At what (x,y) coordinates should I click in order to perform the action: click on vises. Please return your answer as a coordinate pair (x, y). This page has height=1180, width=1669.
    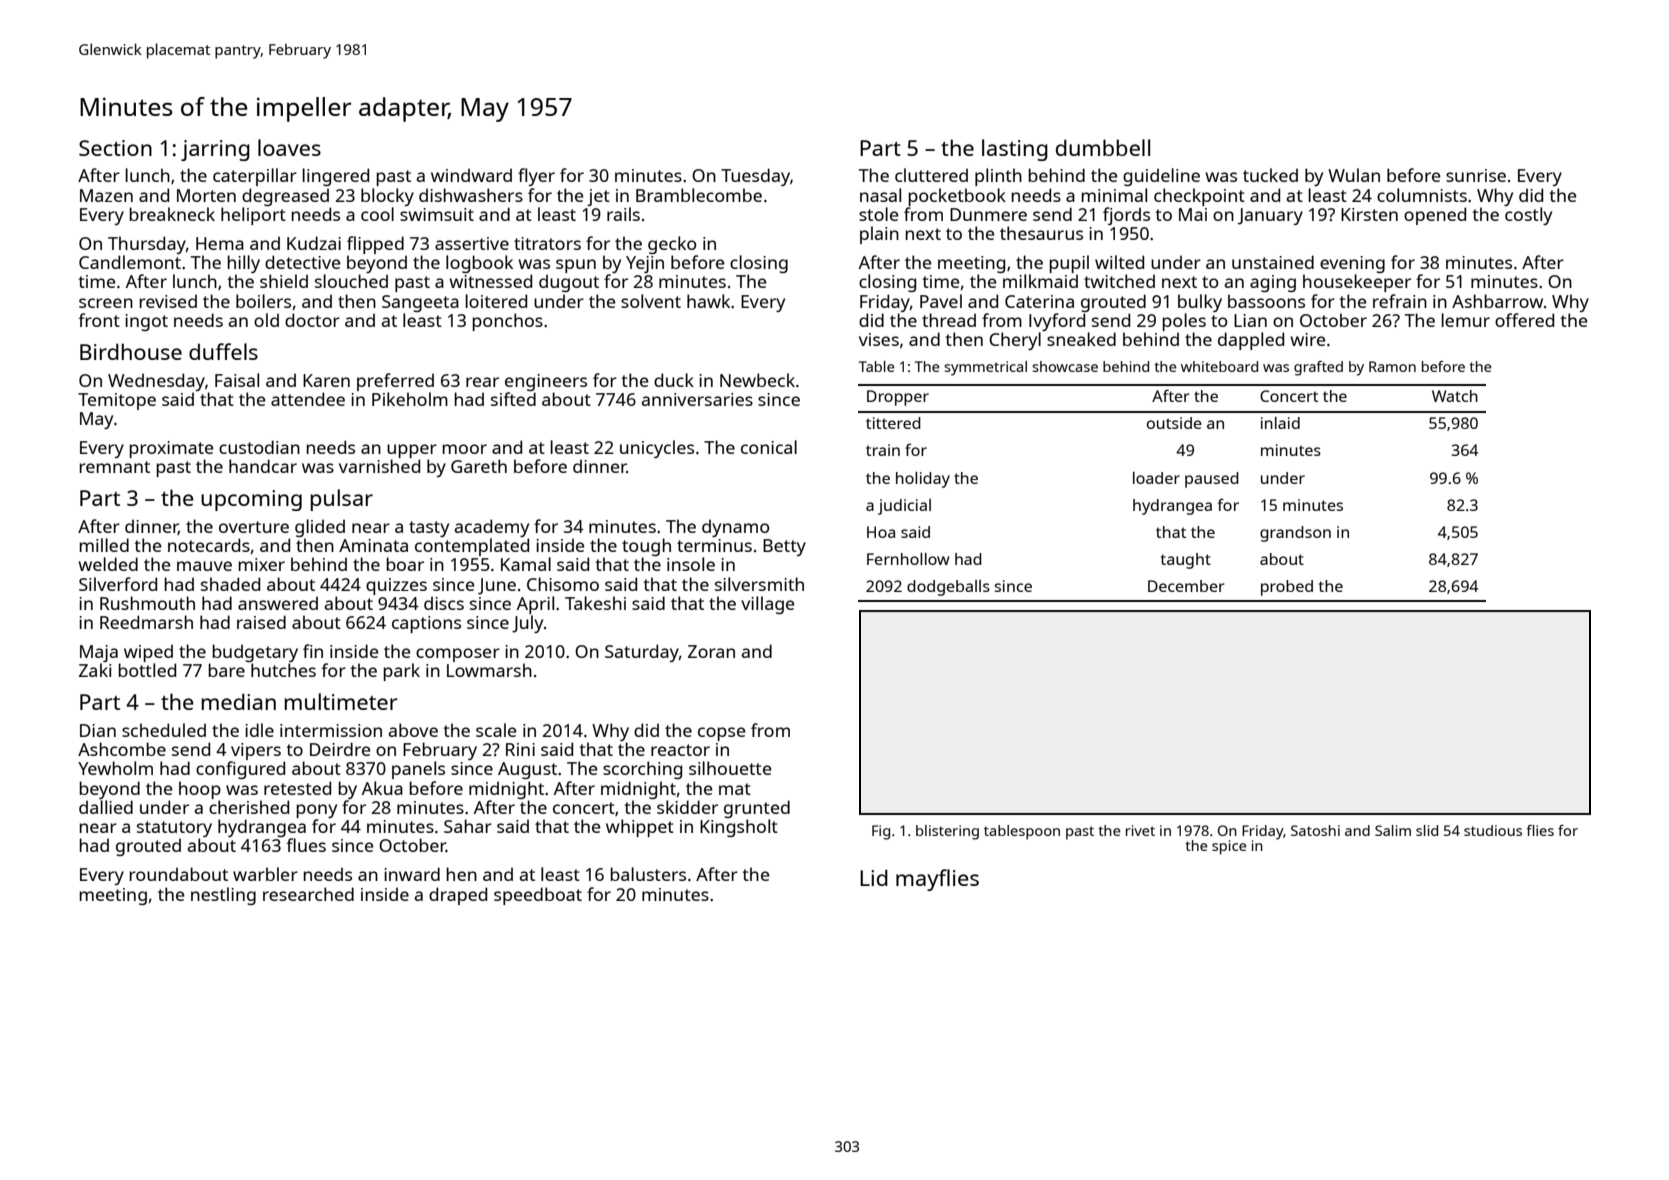
    Looking at the image, I should click on (879, 339).
